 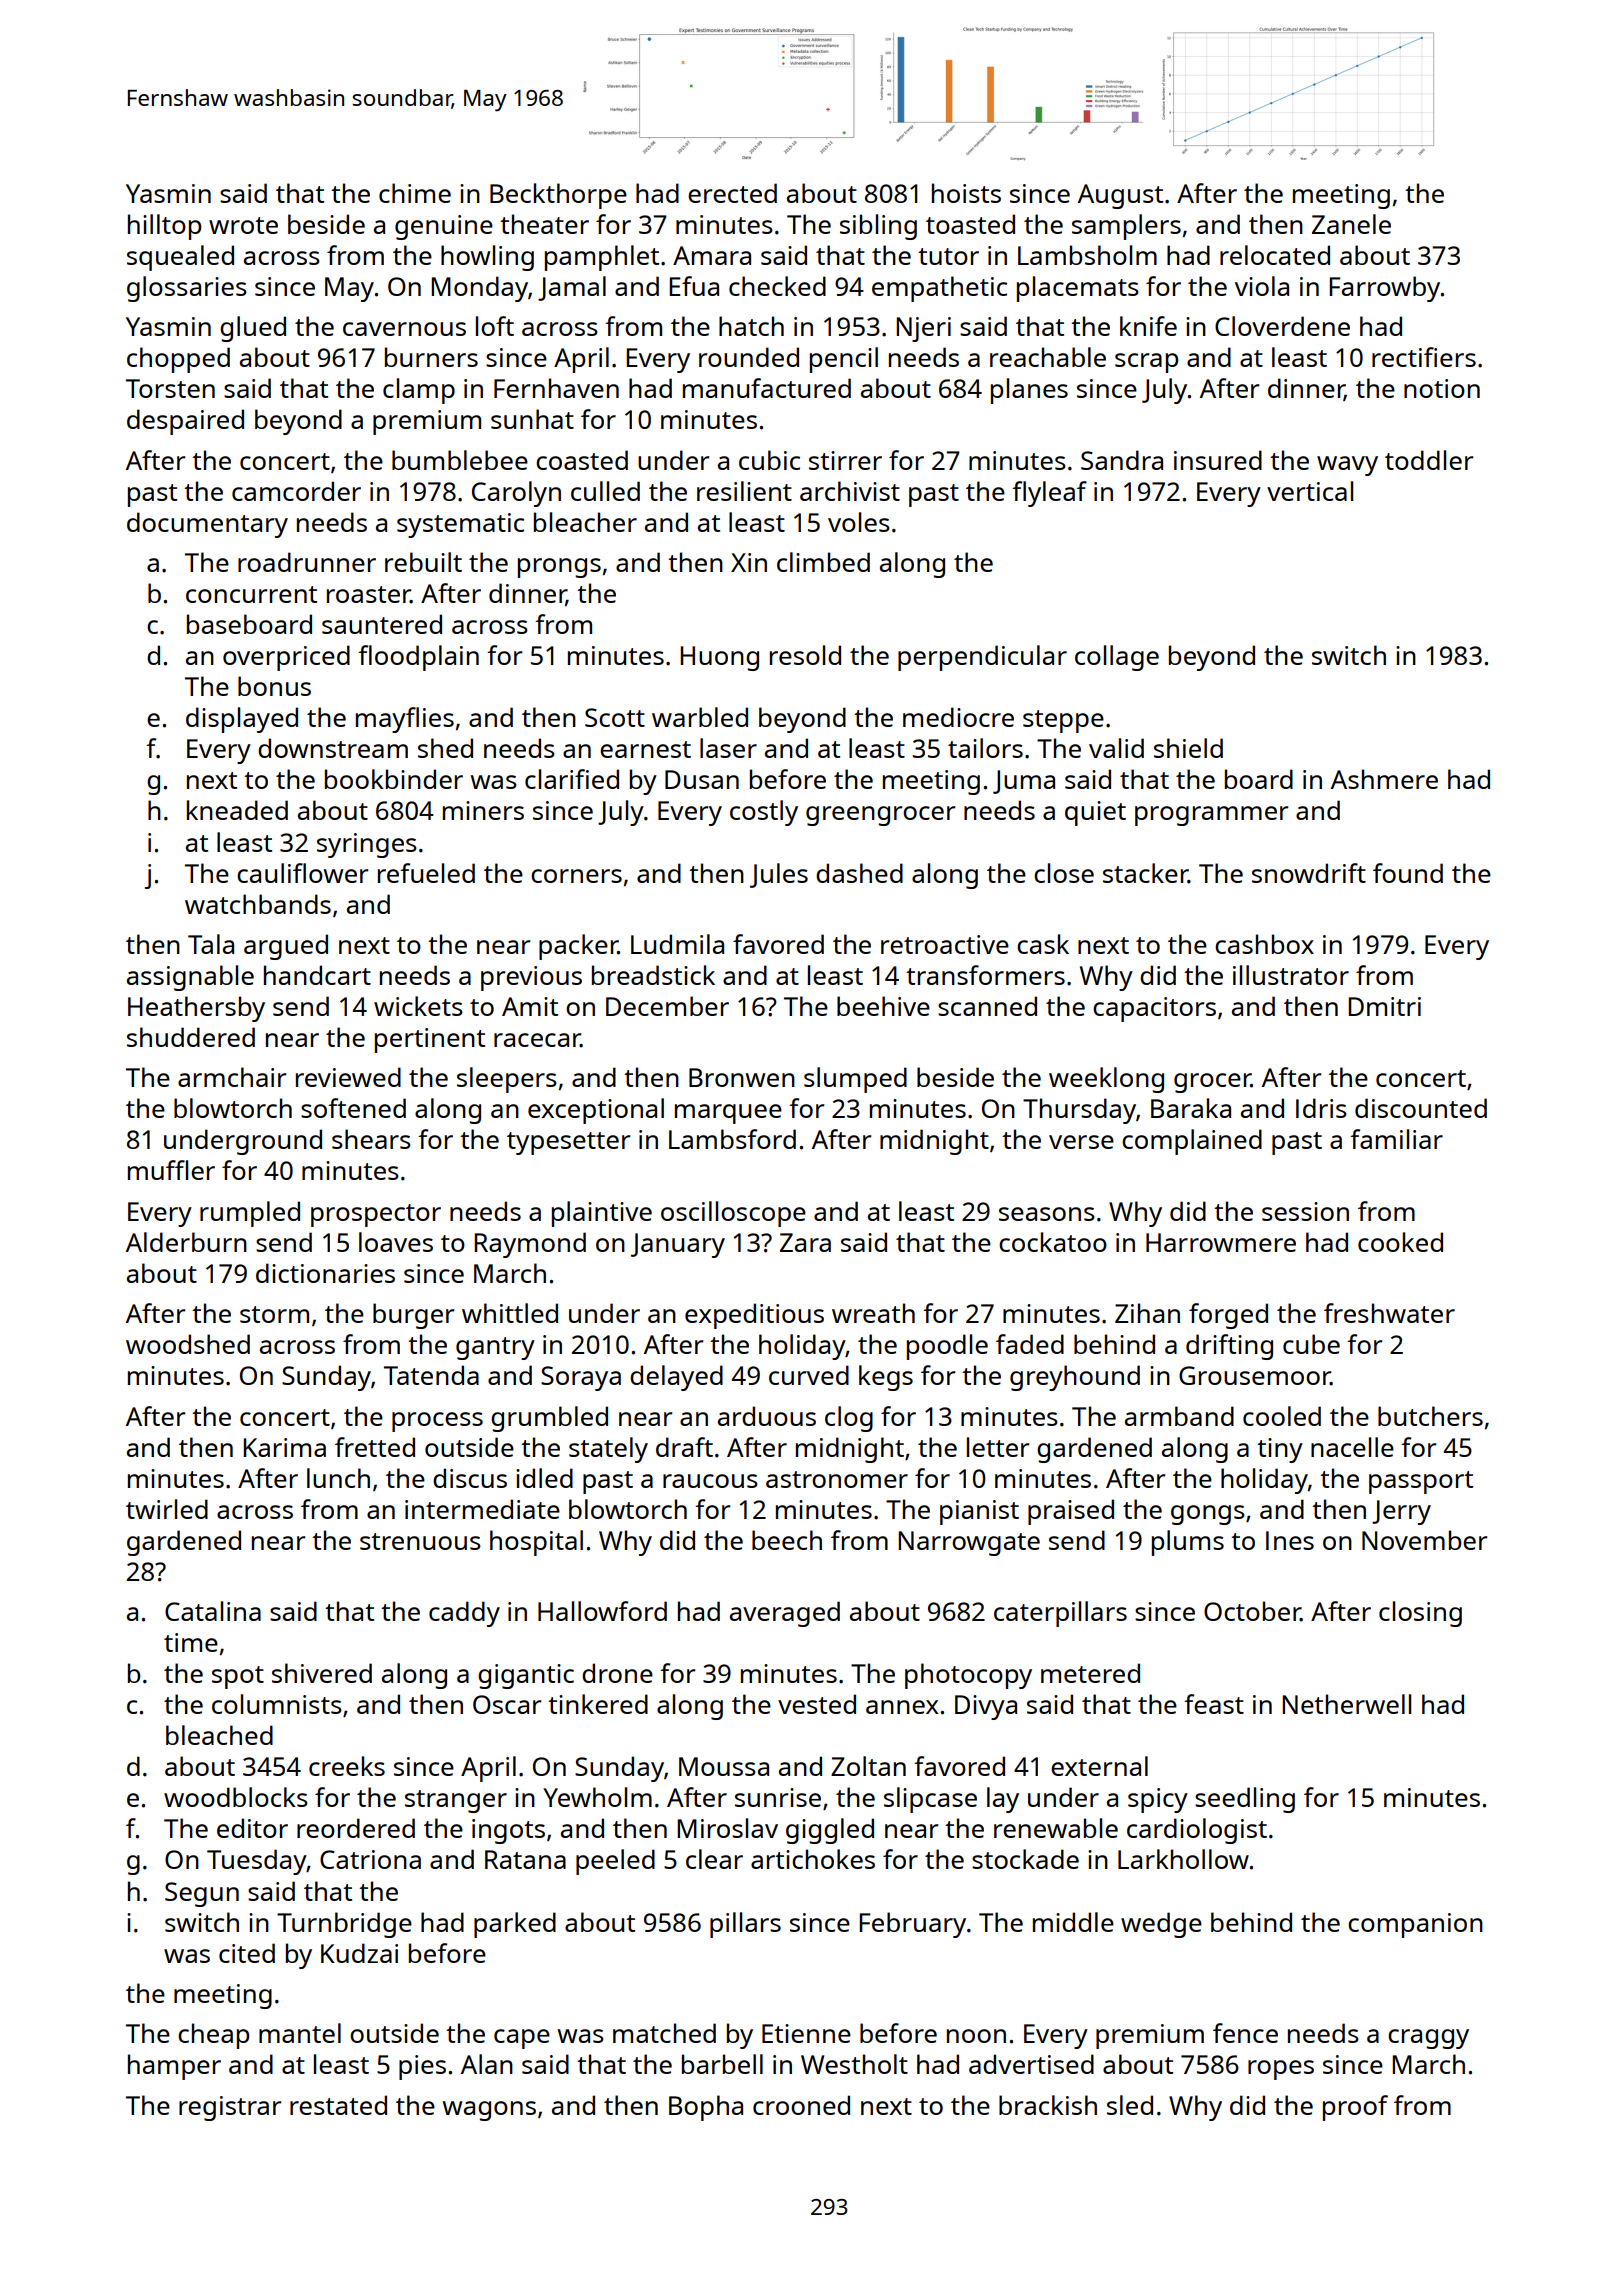 I want to click on refueled, so click(x=426, y=873).
